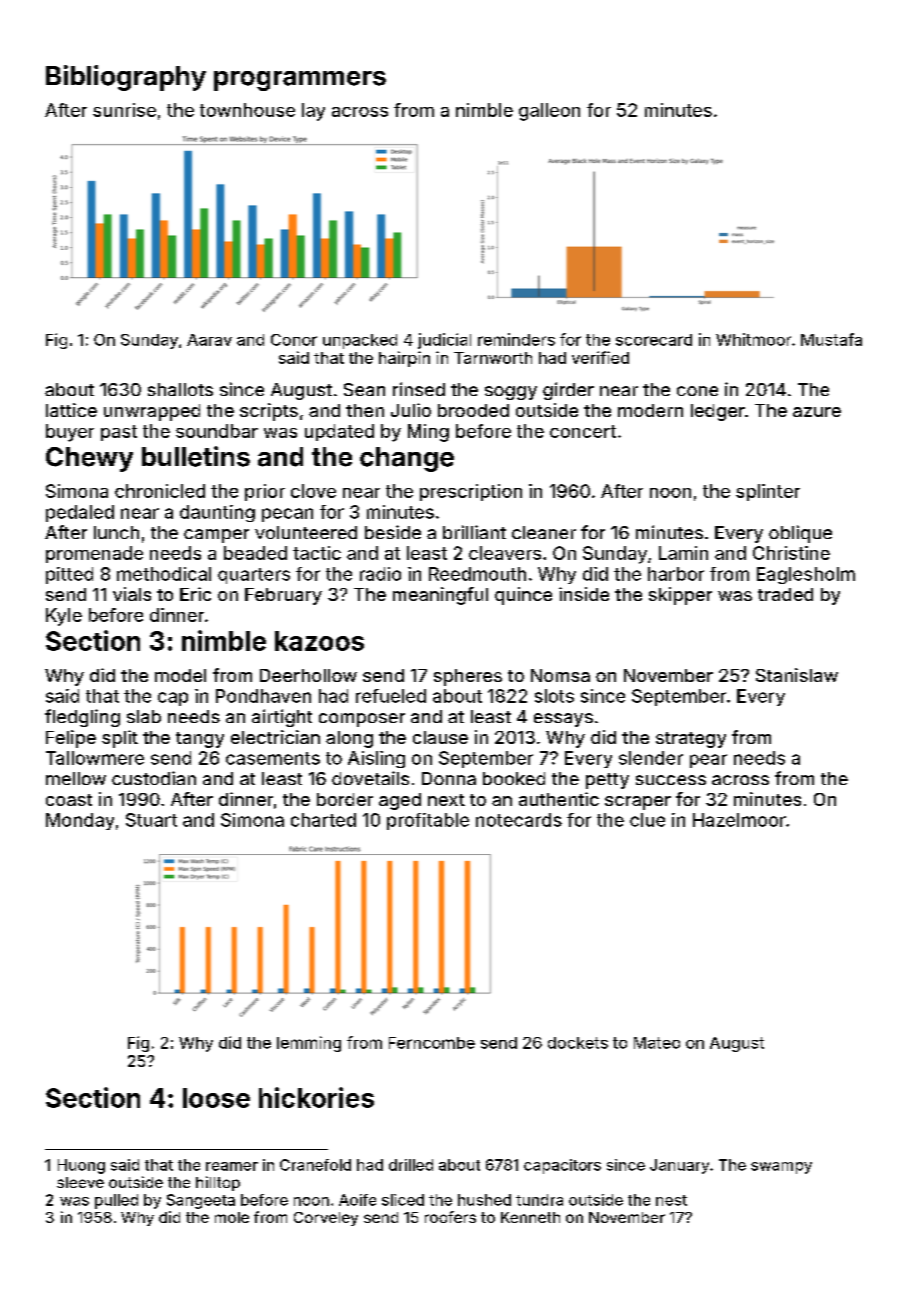 The image size is (908, 1316). I want to click on Julio, so click(411, 410).
